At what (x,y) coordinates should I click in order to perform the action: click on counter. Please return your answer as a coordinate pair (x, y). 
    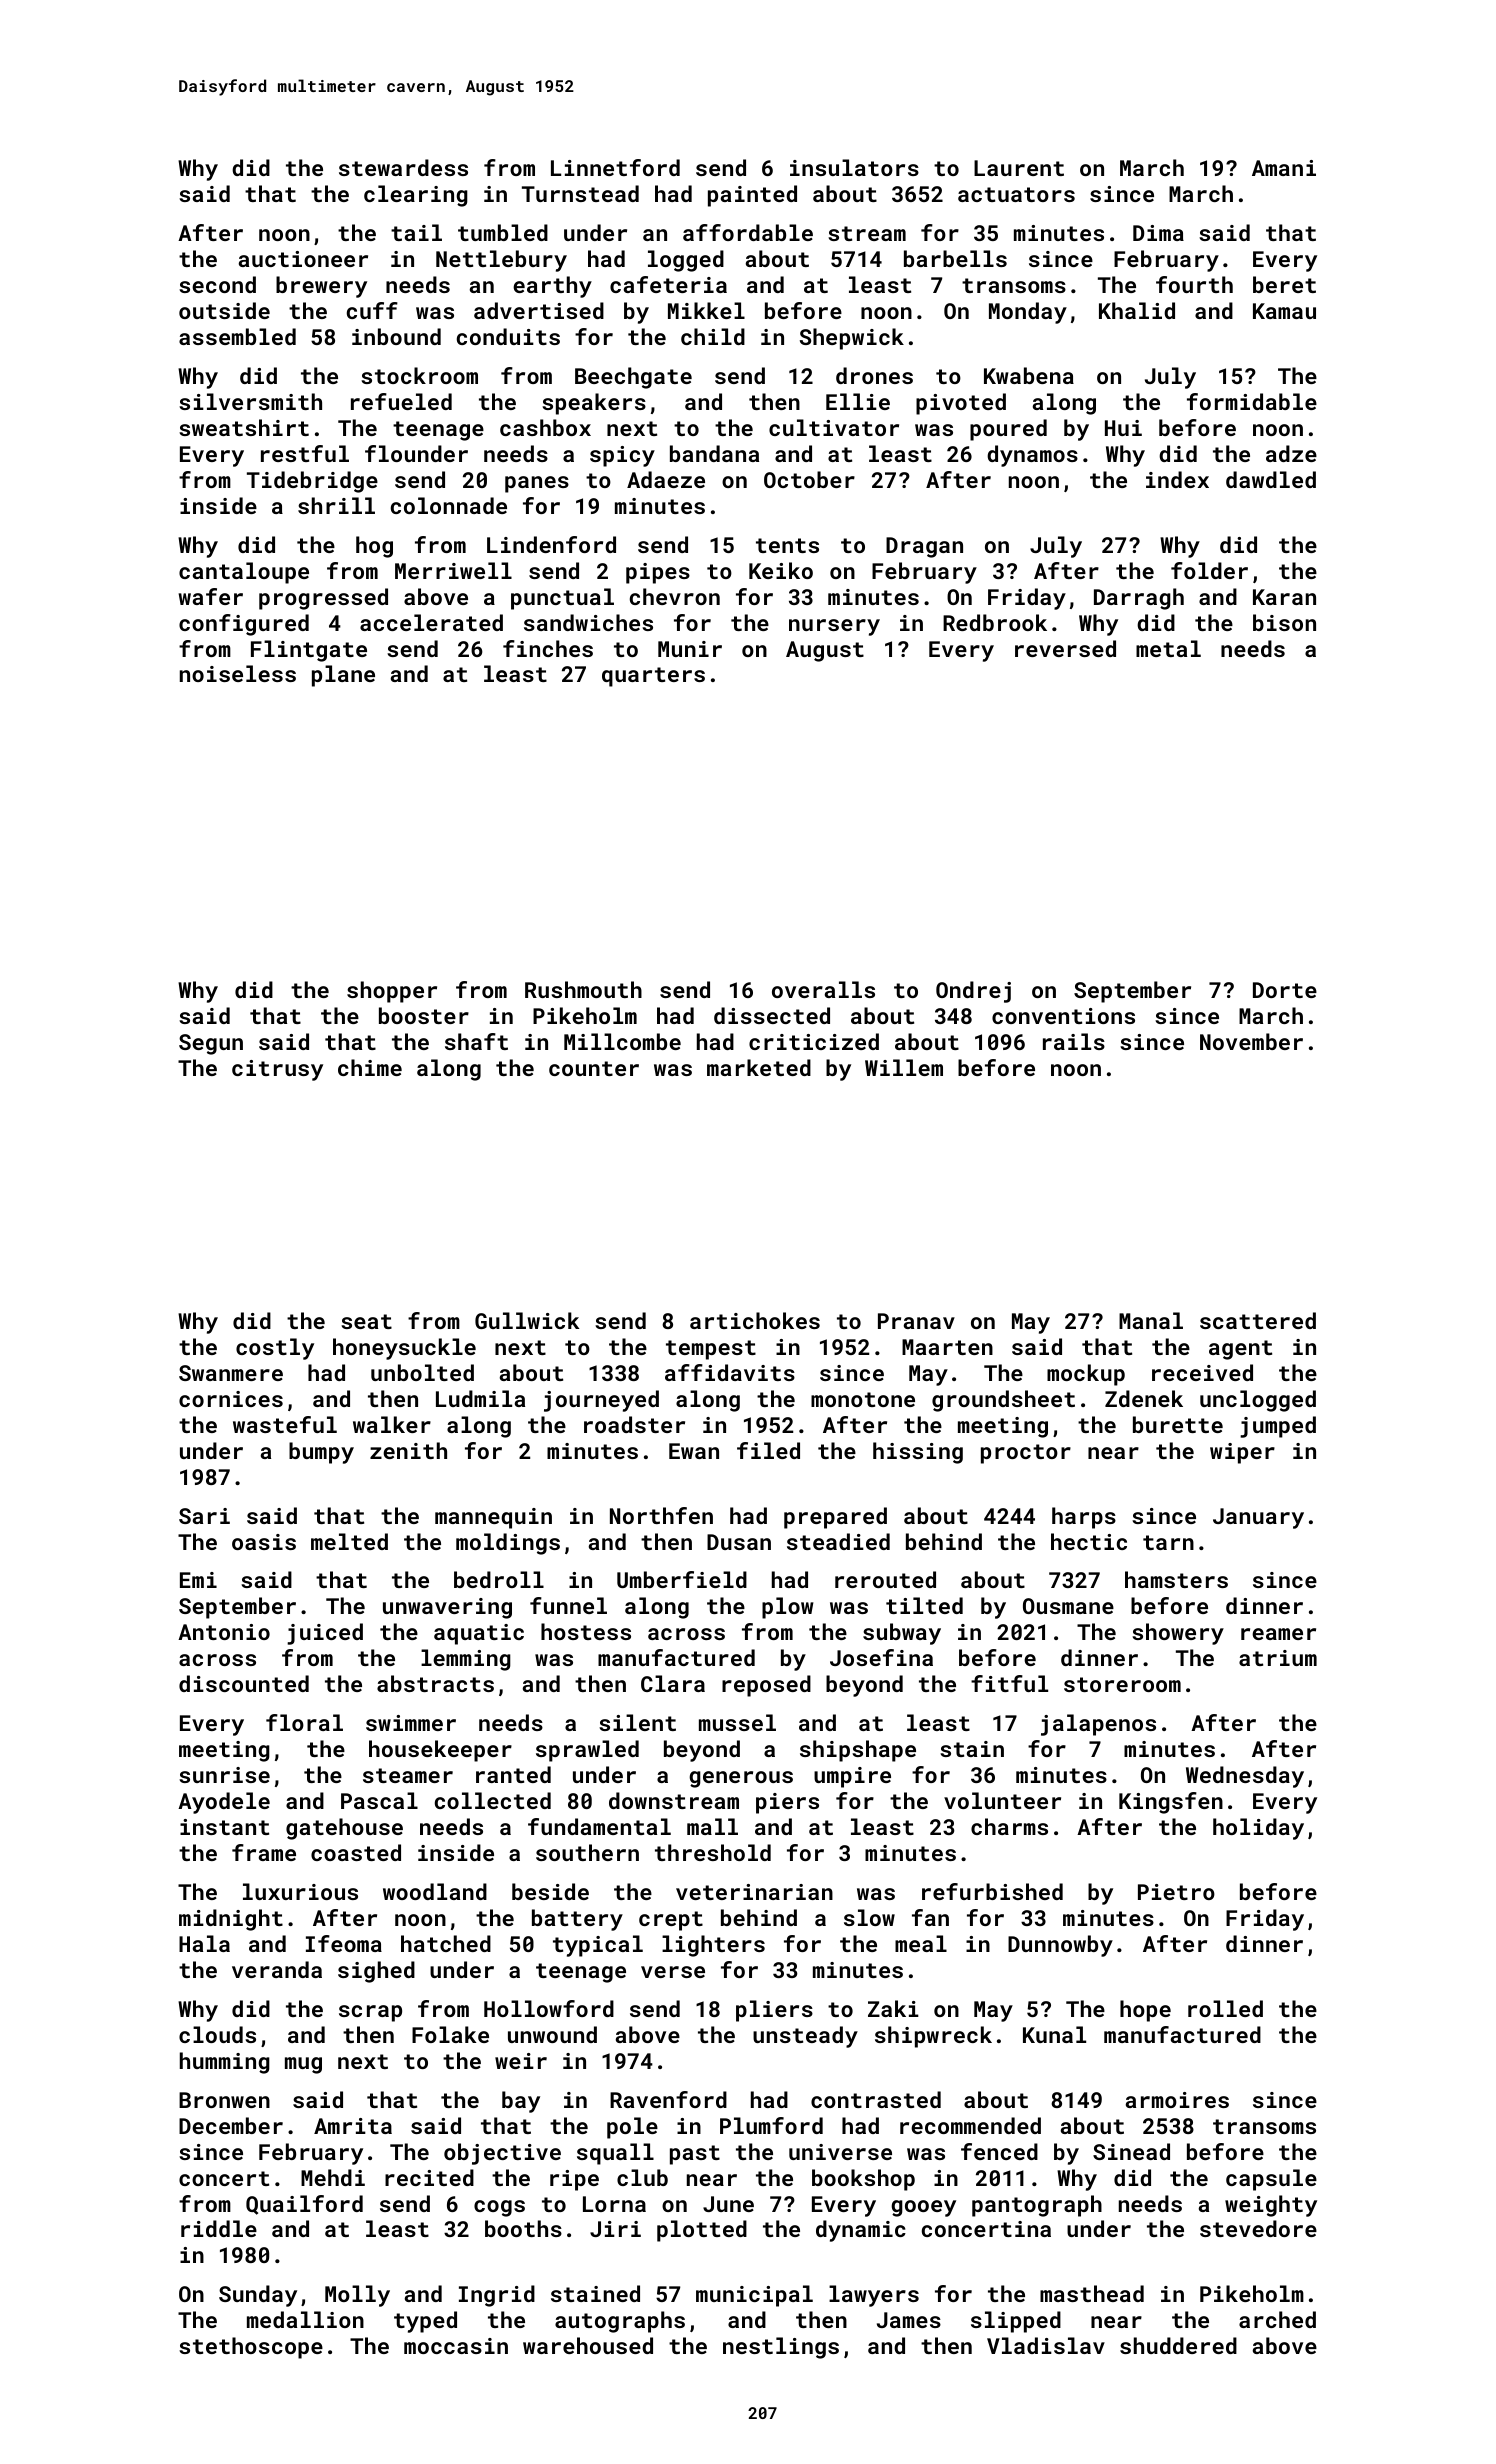
    Looking at the image, I should click on (594, 1068).
